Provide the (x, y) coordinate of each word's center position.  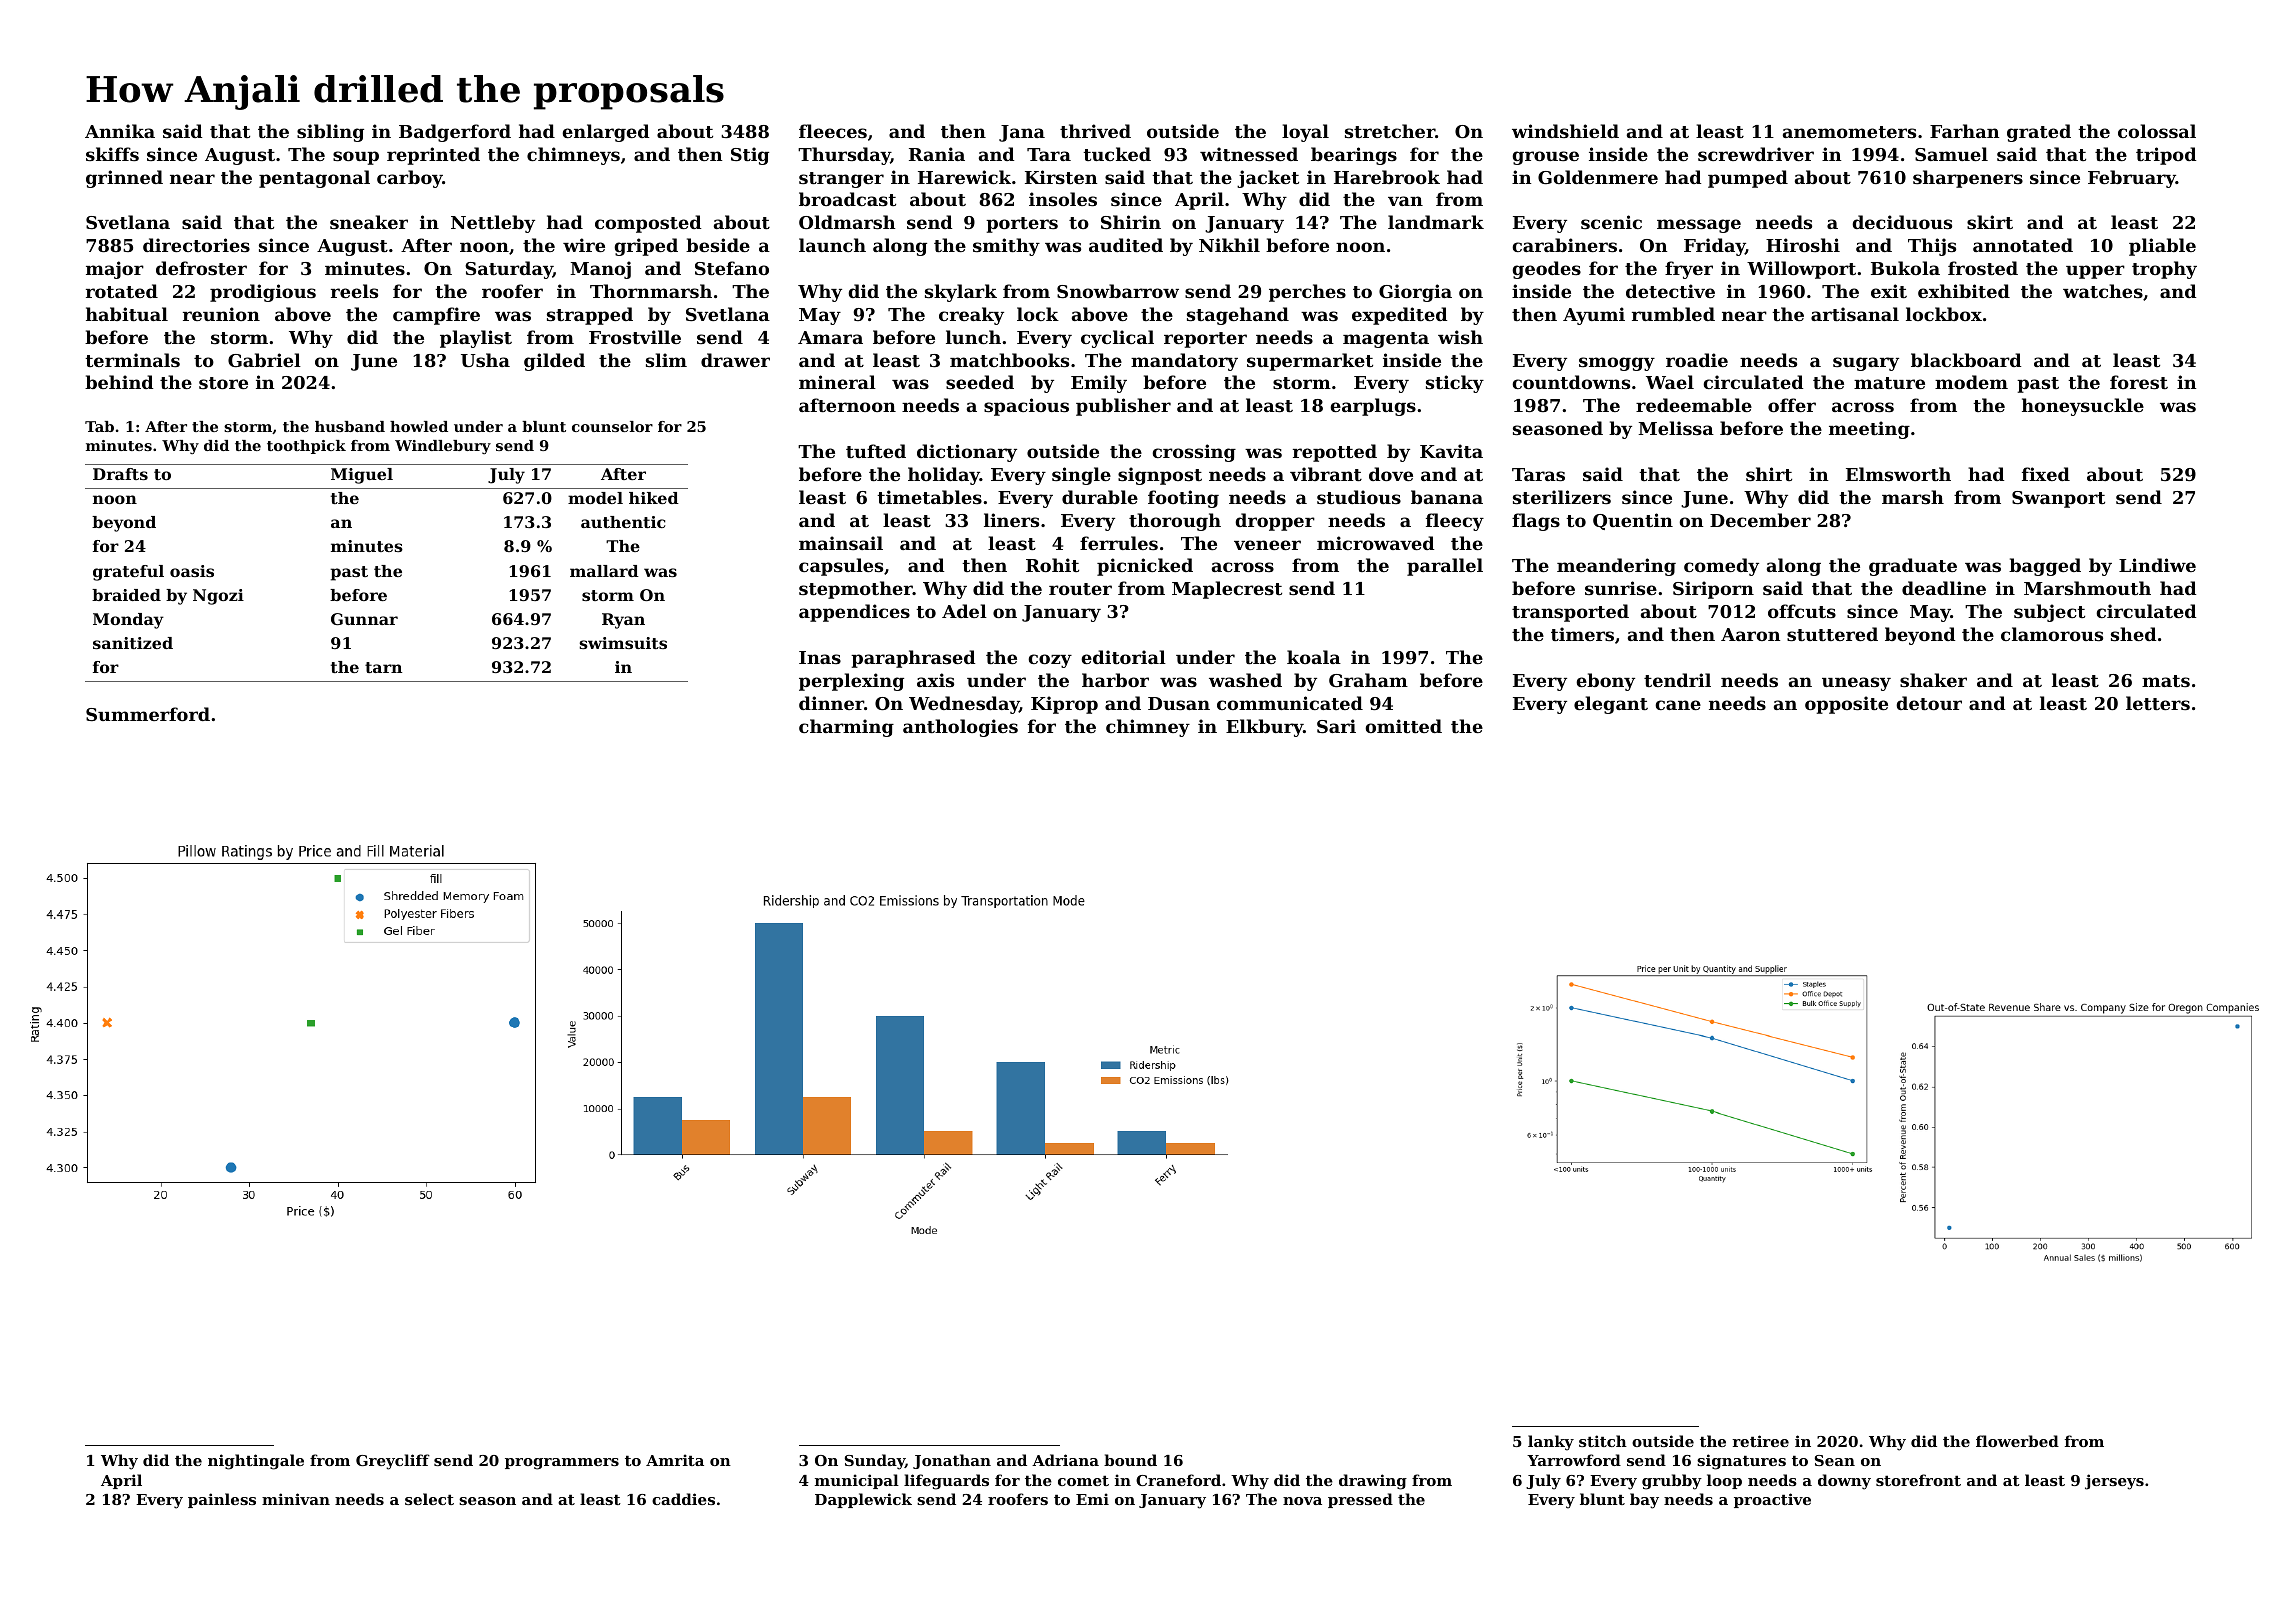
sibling (330, 133)
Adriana (1065, 1460)
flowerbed (2017, 1441)
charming (846, 728)
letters (2158, 703)
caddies (683, 1499)
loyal (1305, 133)
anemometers (1849, 132)
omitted (1403, 726)
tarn (383, 667)
